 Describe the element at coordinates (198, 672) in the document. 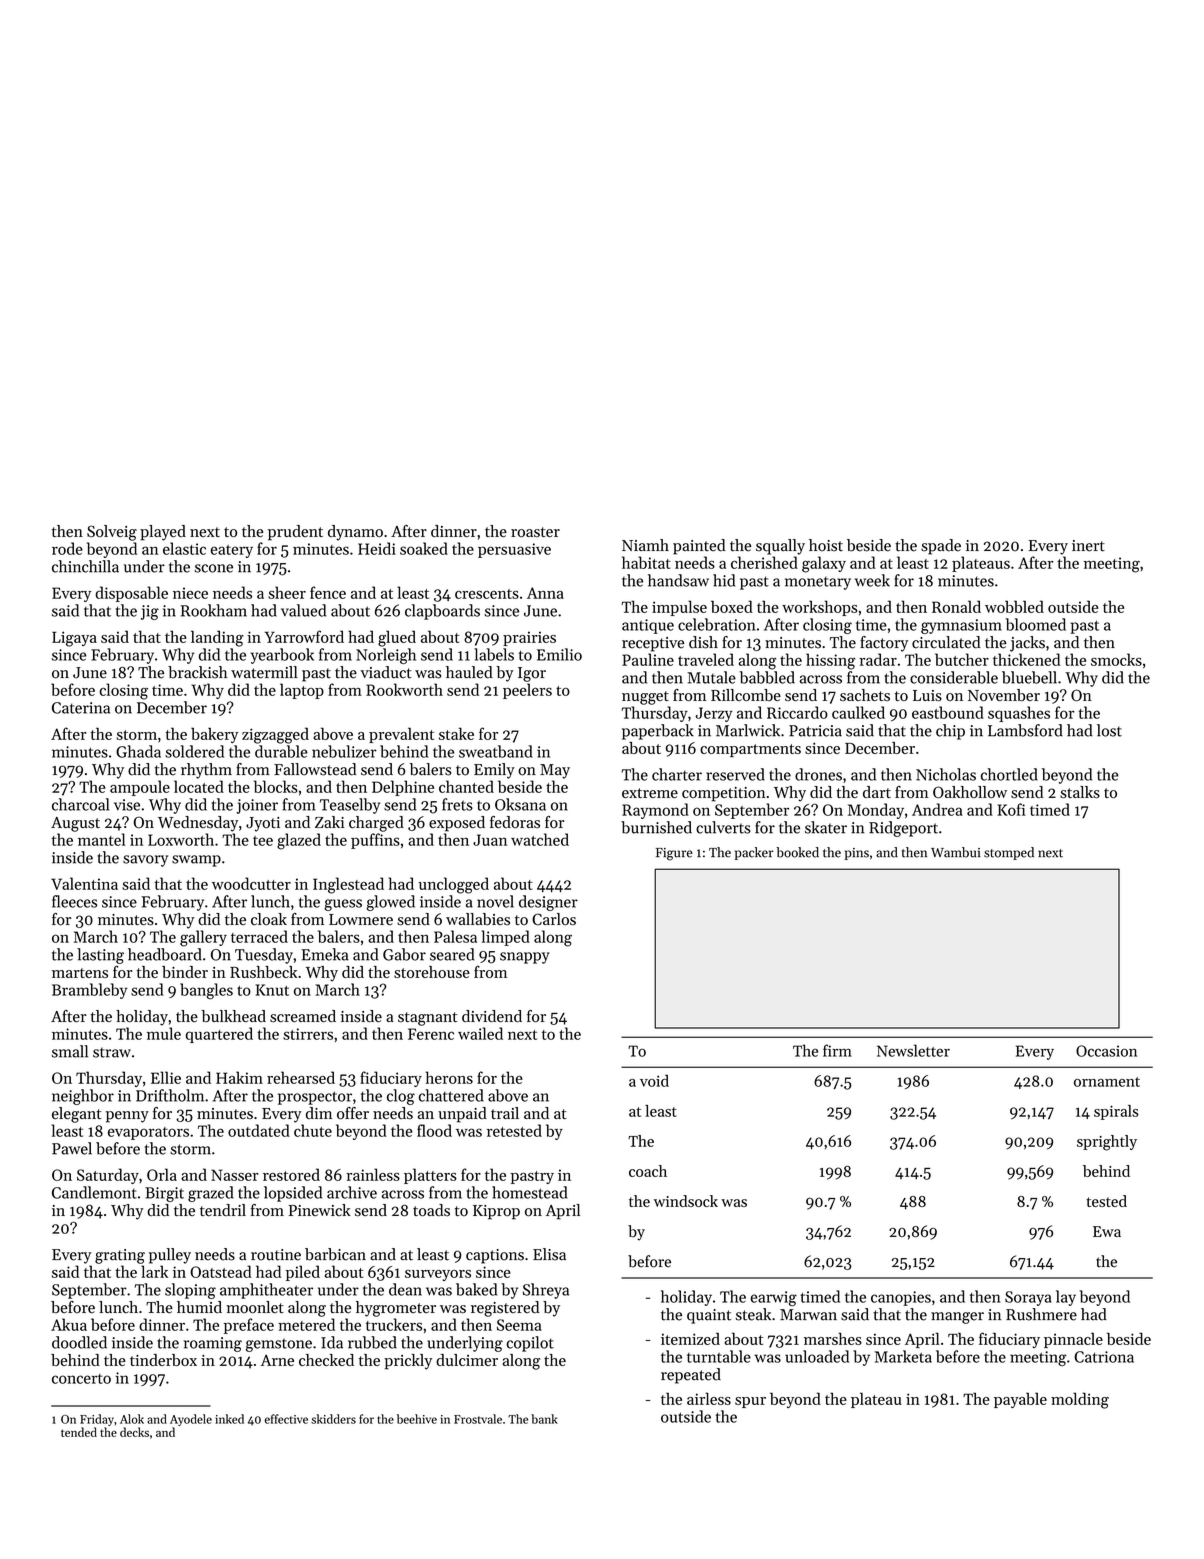

I see `brackish` at that location.
